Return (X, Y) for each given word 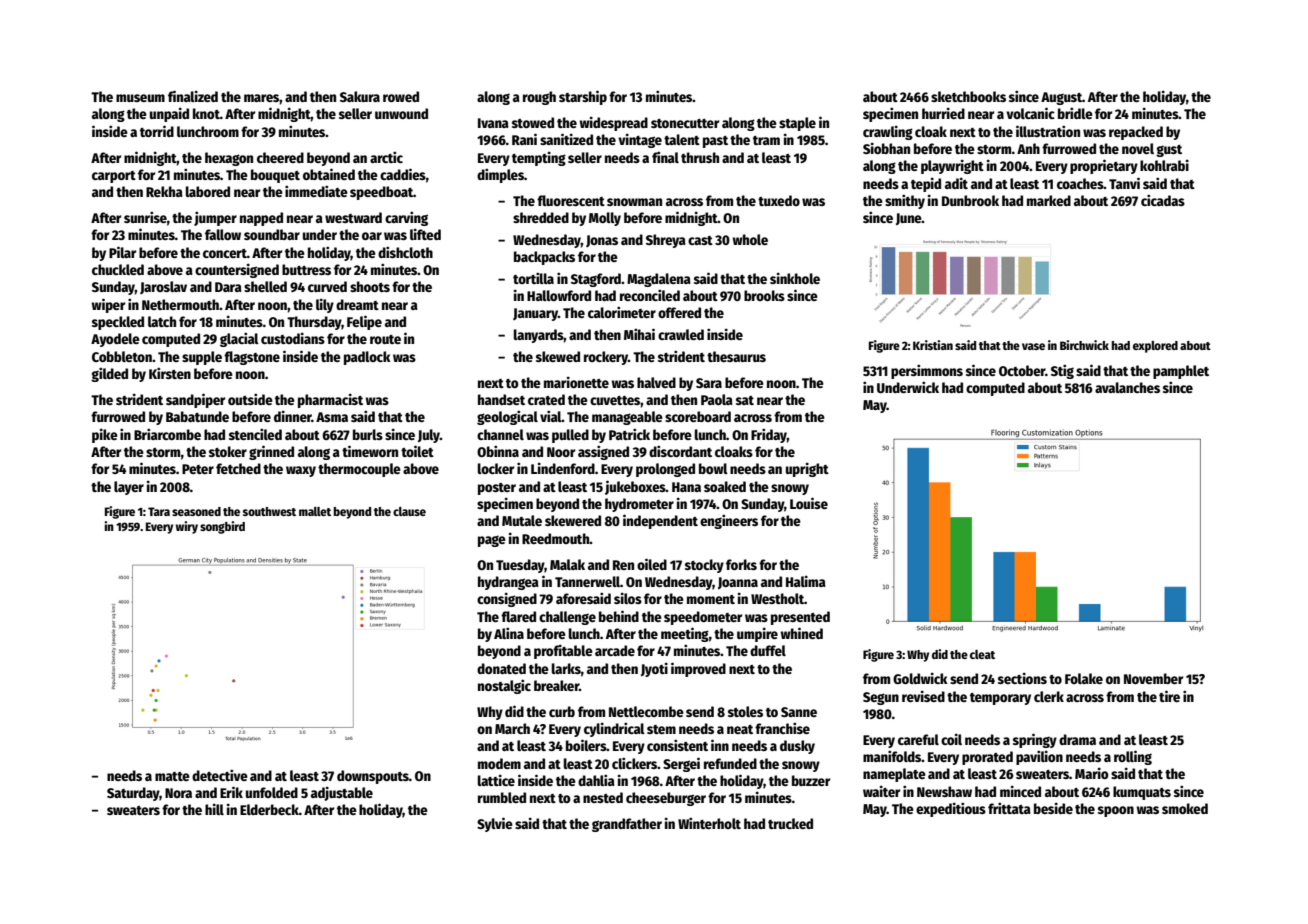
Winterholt (709, 823)
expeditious (951, 809)
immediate (316, 191)
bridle (1075, 113)
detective (220, 775)
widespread (614, 123)
